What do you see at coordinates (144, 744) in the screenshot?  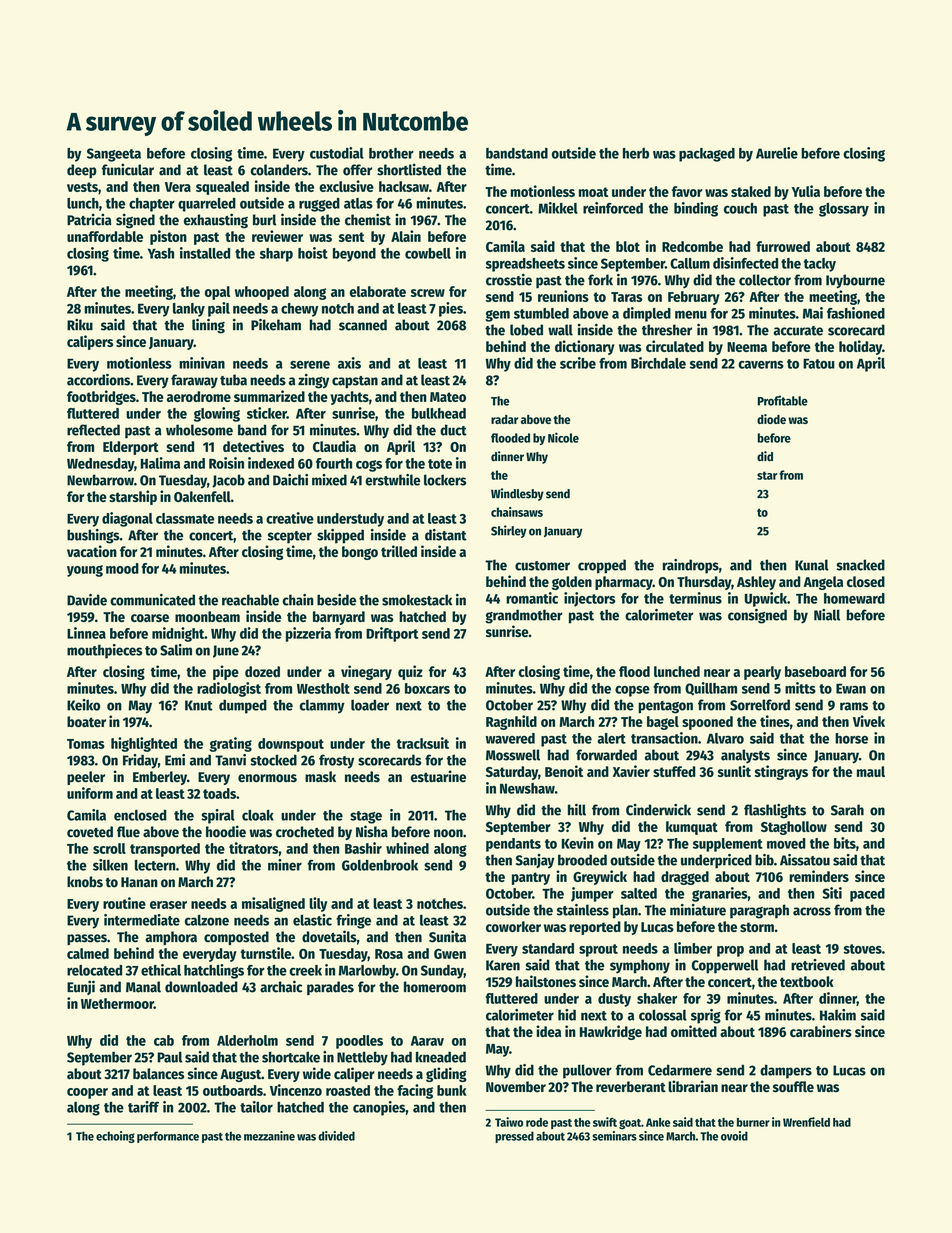 I see `highlighted` at bounding box center [144, 744].
